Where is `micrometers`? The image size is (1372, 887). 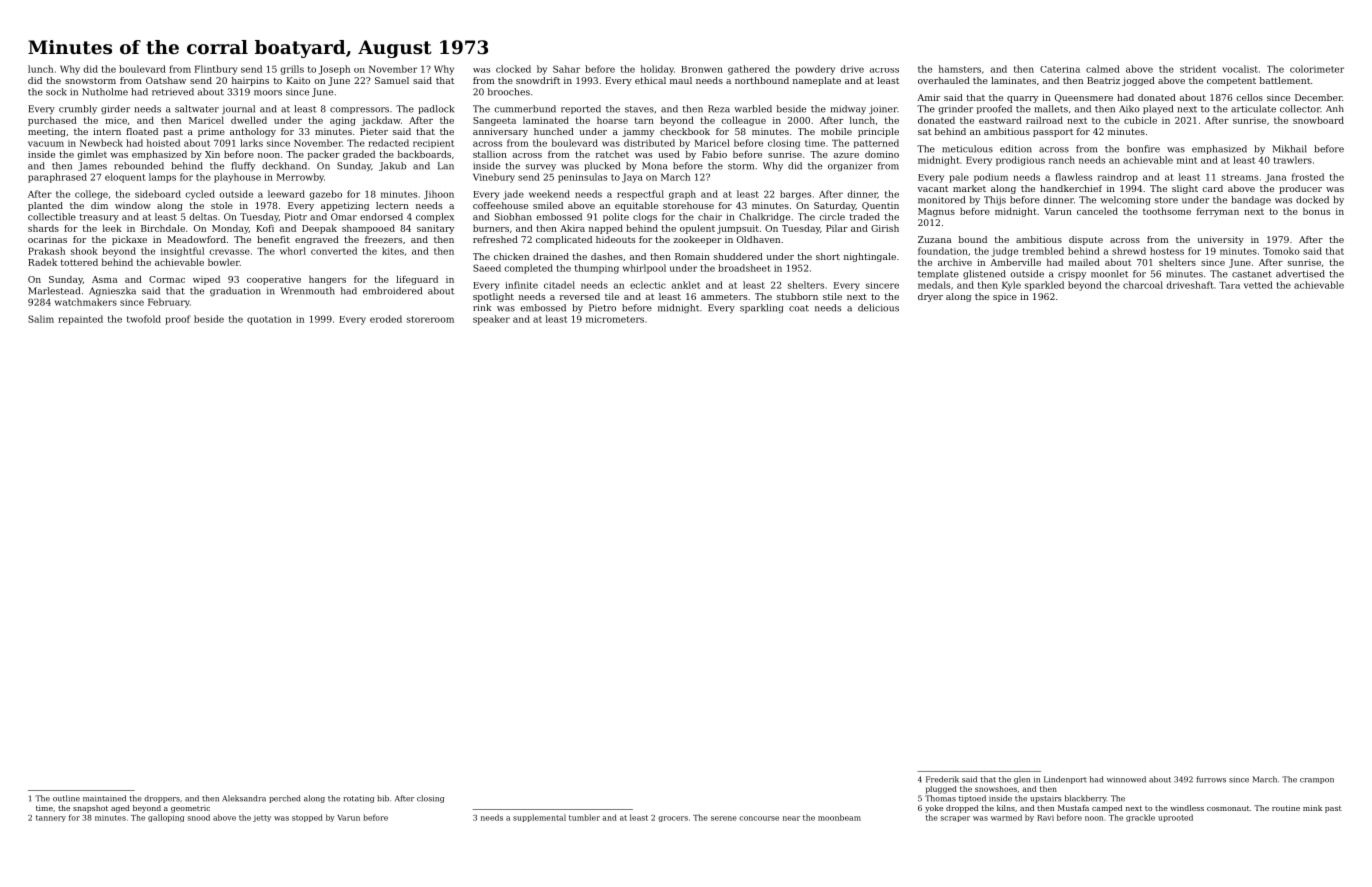
micrometers is located at coordinates (615, 319).
